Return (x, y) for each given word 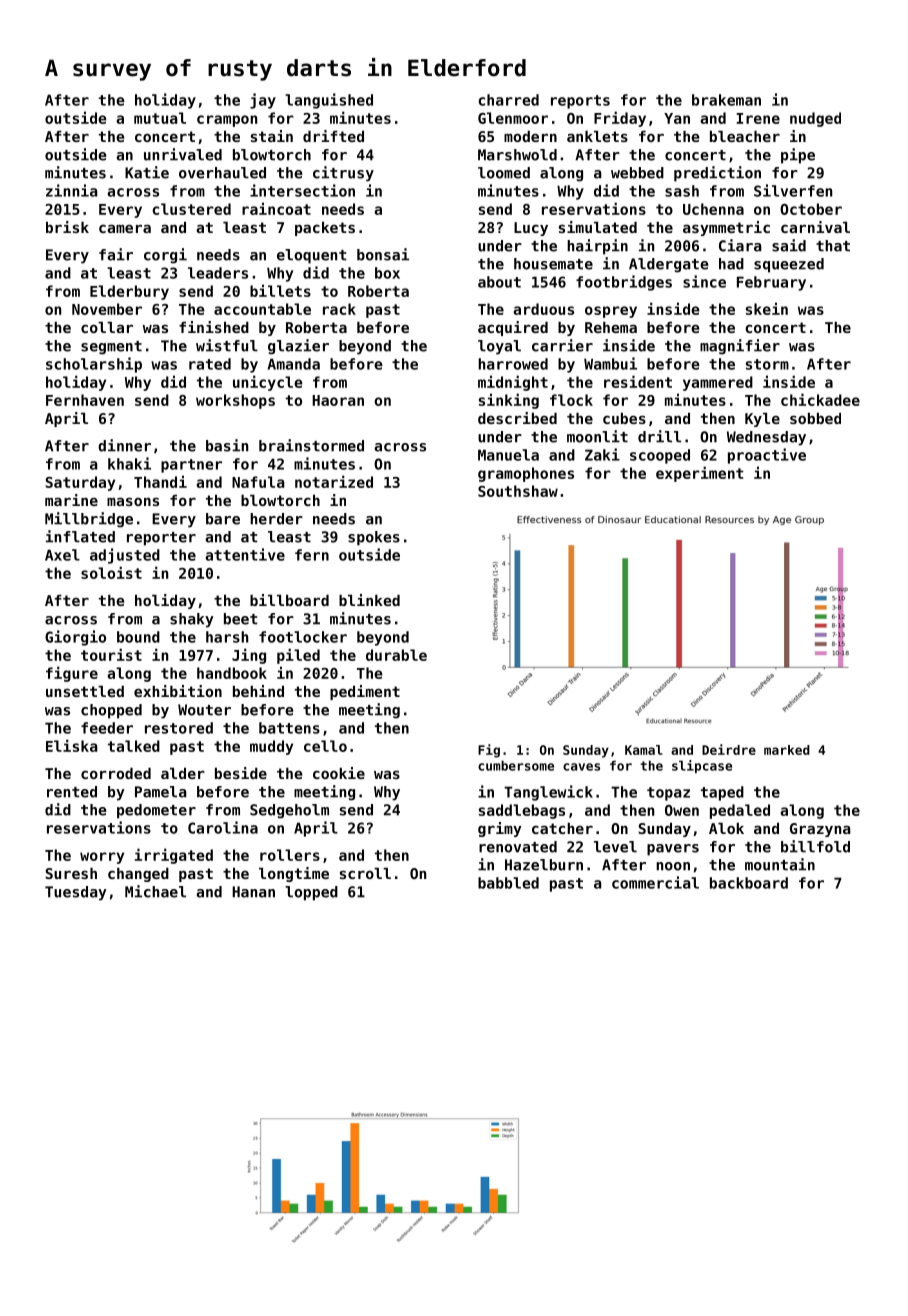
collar (107, 327)
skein (767, 308)
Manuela (508, 455)
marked (787, 750)
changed (138, 875)
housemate (553, 264)
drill (659, 436)
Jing (249, 656)
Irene (758, 118)
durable (396, 655)
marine (71, 500)
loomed (504, 173)
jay (263, 101)
